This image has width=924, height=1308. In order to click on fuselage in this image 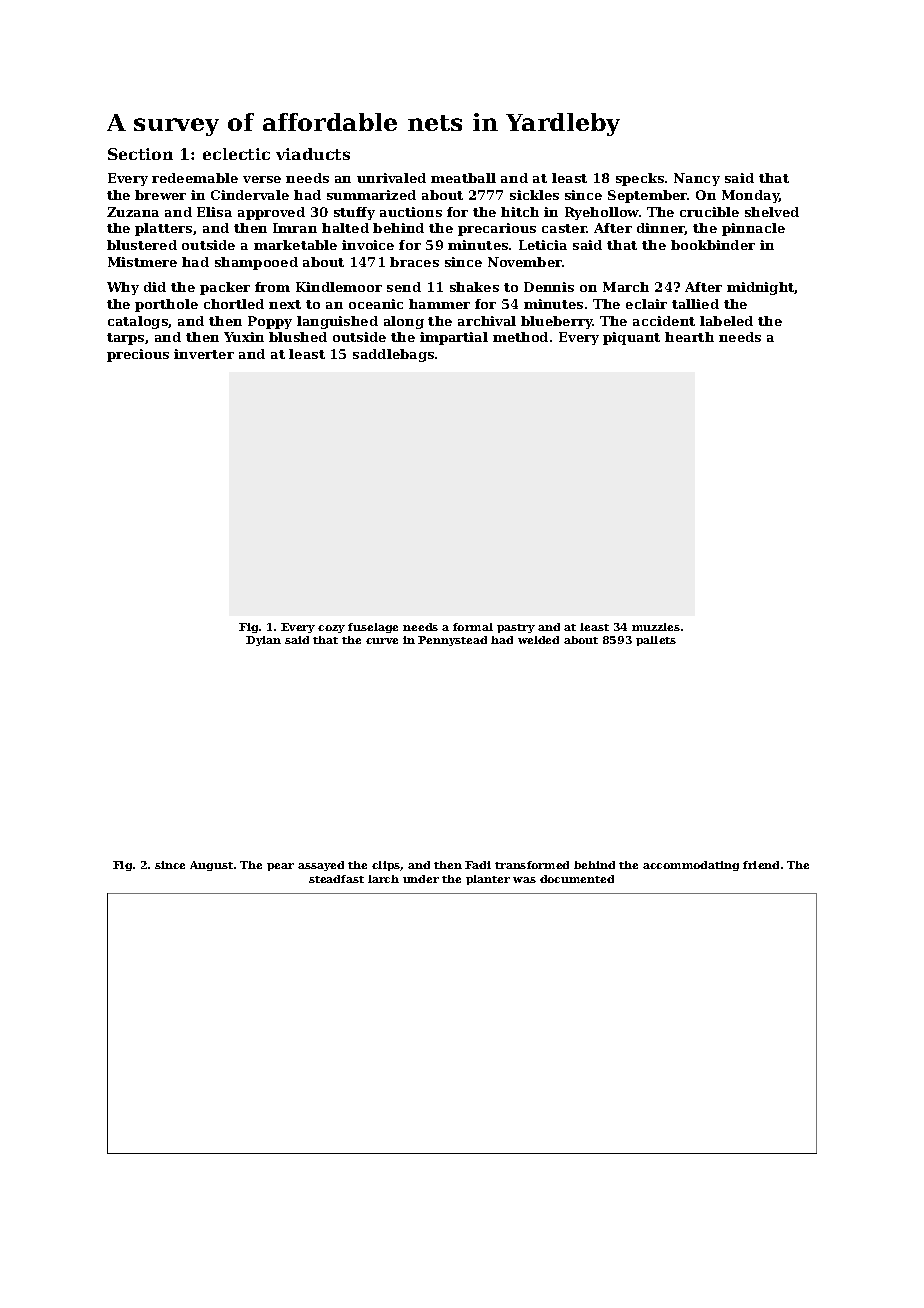, I will do `click(373, 628)`.
